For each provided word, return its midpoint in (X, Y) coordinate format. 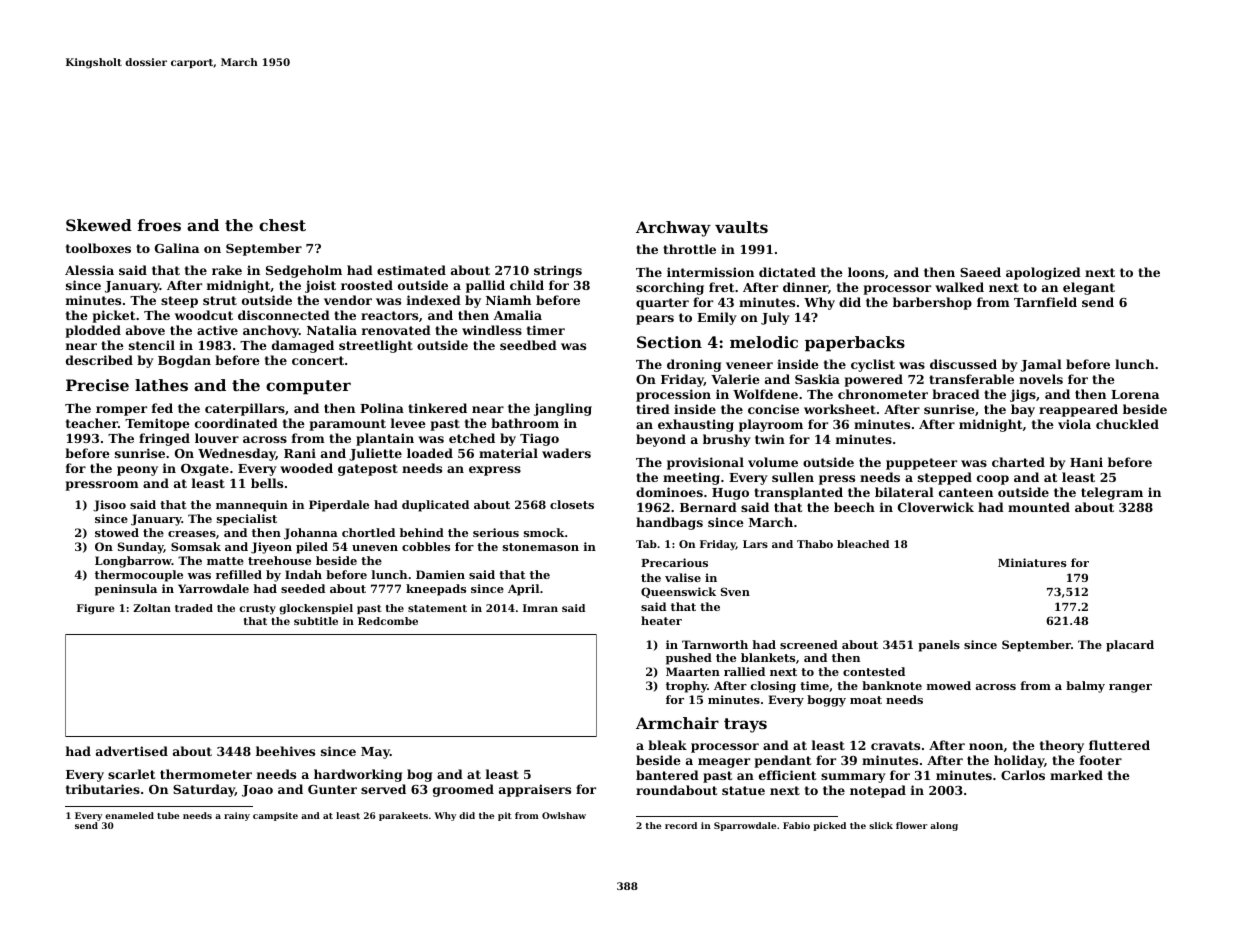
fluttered (1119, 745)
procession (673, 395)
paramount (347, 425)
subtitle (316, 621)
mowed (949, 685)
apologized (1043, 273)
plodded (93, 331)
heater (661, 620)
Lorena (1135, 394)
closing (773, 687)
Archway (673, 229)
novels (1041, 379)
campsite (275, 816)
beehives (285, 751)
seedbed (528, 345)
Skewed (99, 225)
